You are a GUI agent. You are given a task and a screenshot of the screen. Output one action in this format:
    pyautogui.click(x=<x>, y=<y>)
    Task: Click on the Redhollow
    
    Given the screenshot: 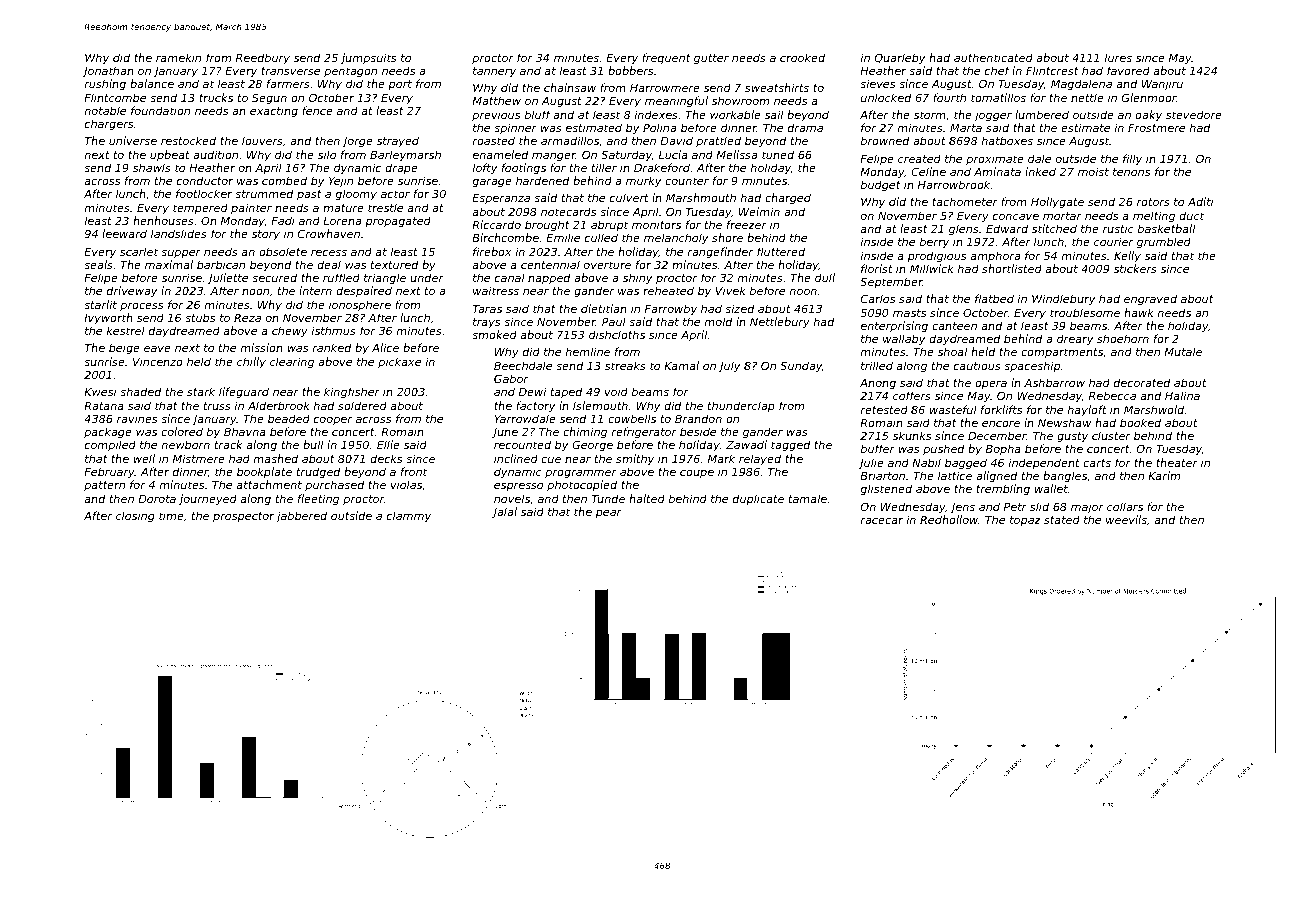 What is the action you would take?
    pyautogui.click(x=949, y=519)
